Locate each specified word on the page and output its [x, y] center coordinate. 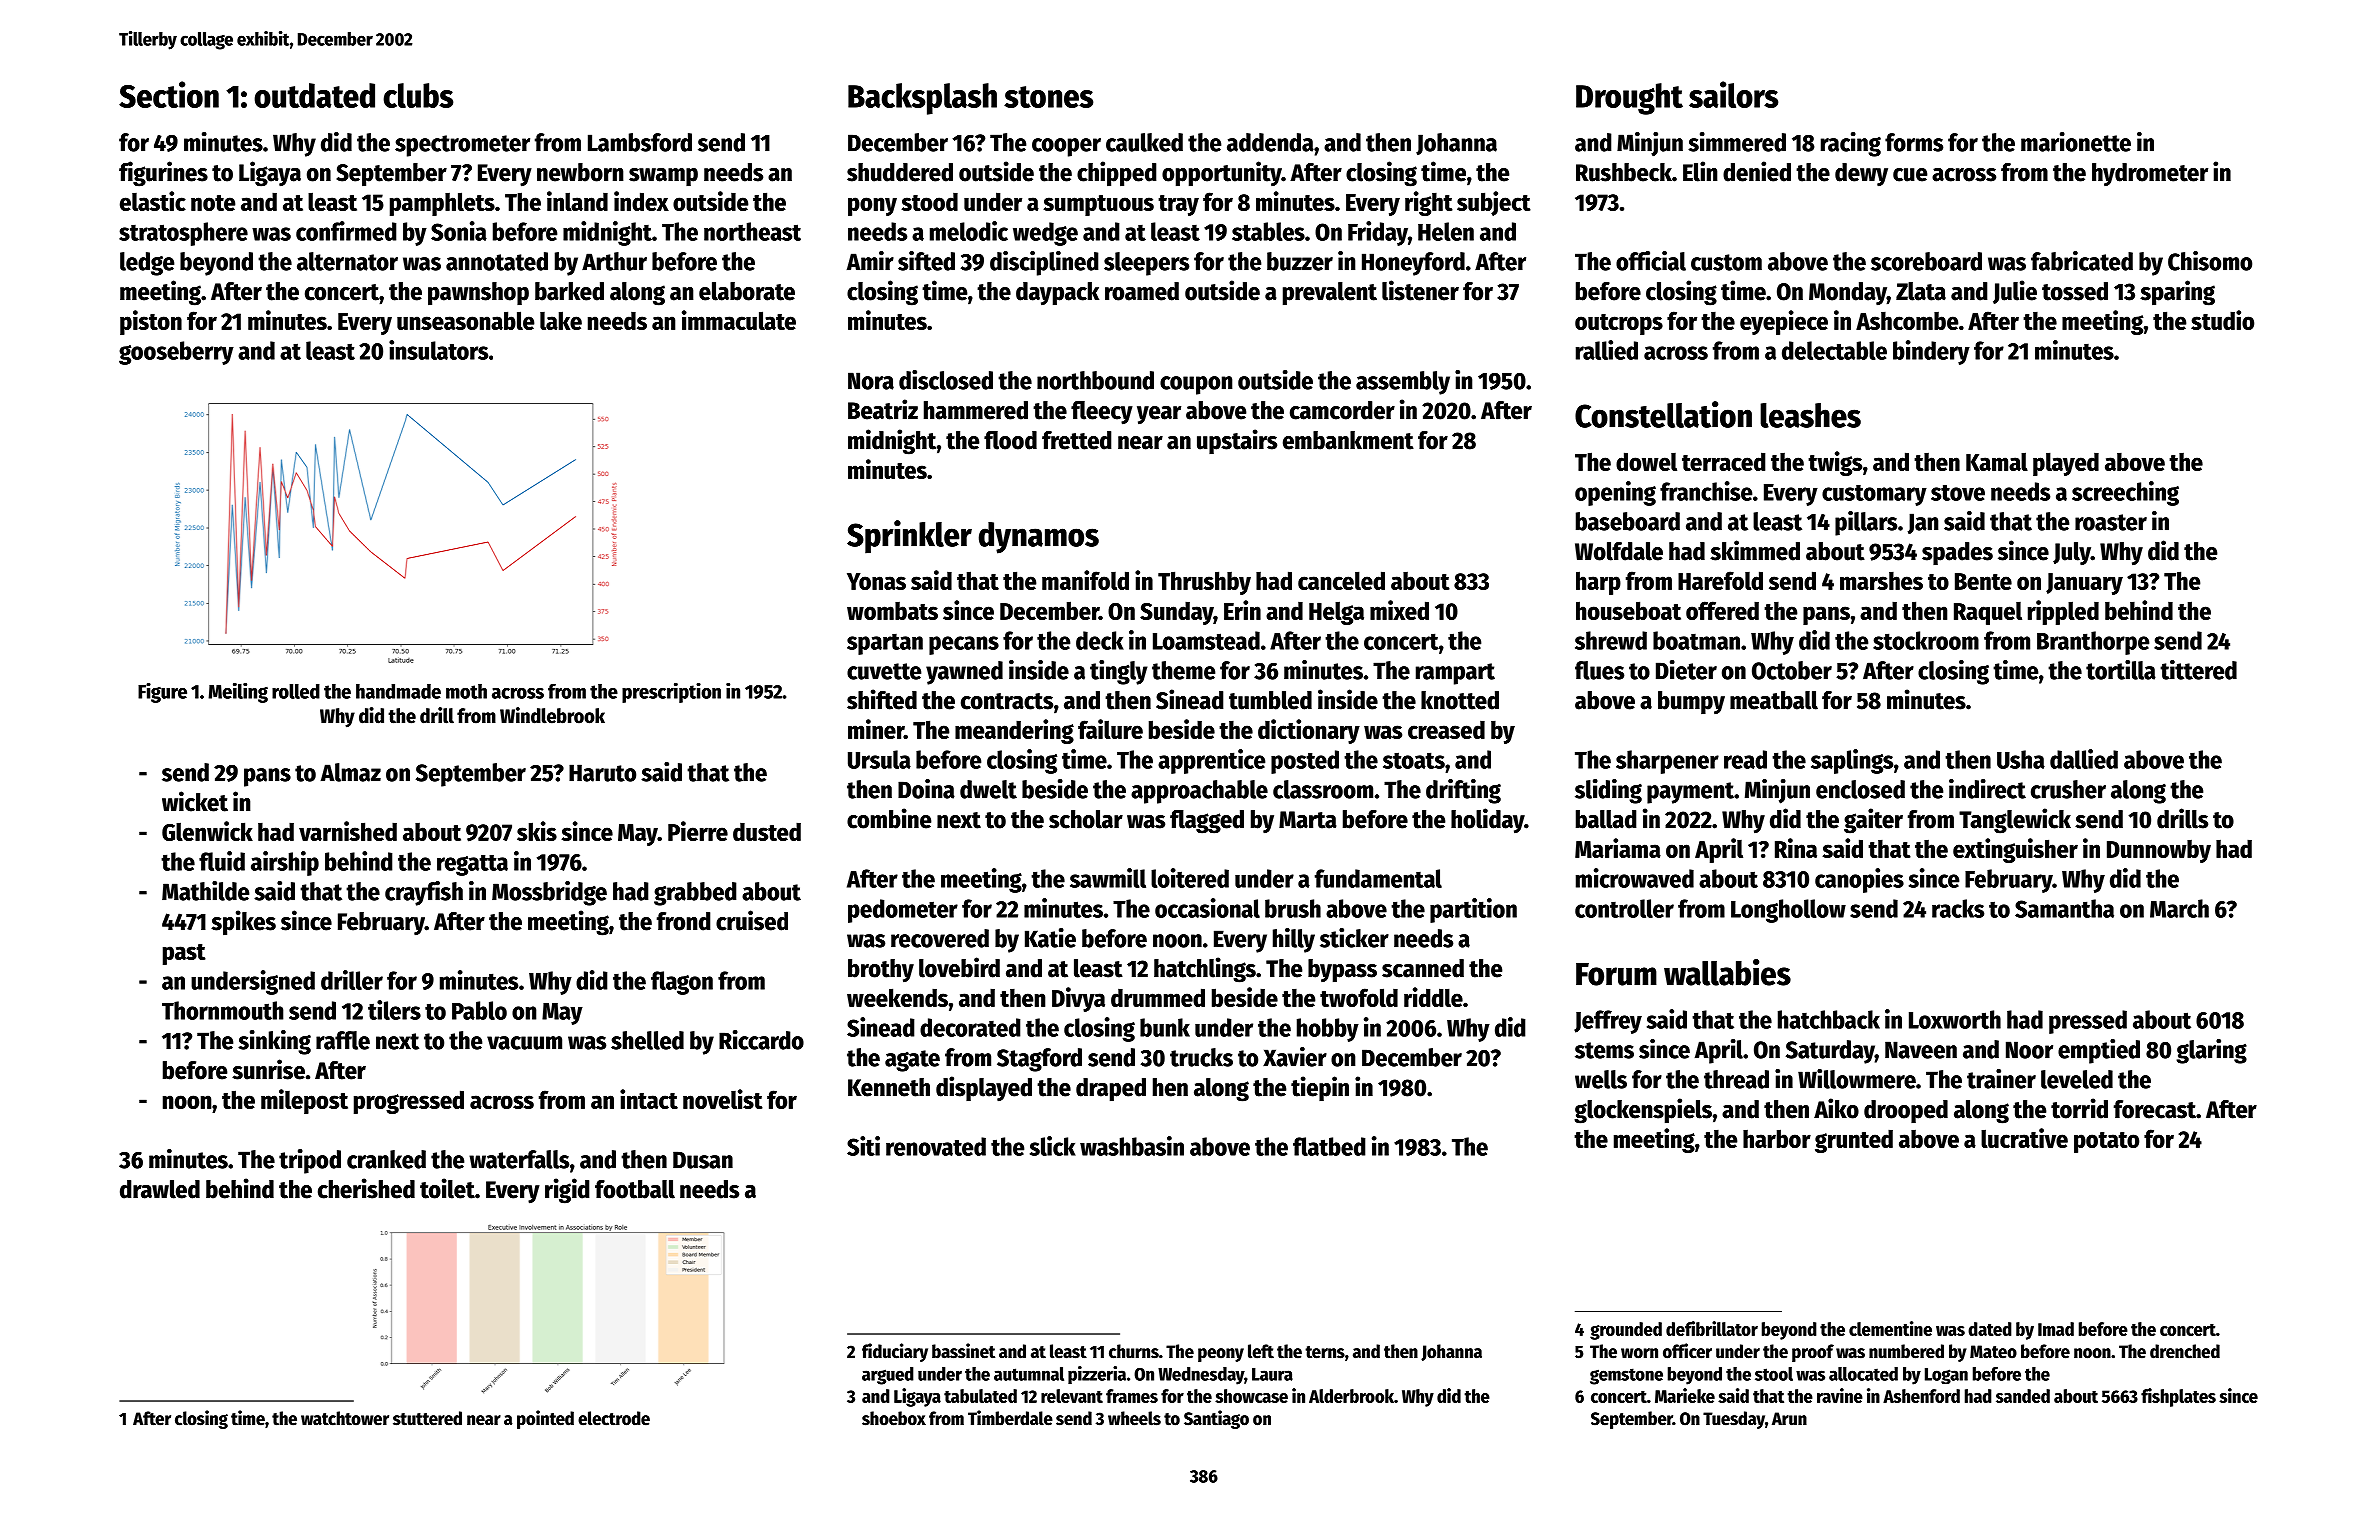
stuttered [427, 1418]
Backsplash [922, 99]
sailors [1733, 94]
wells [1601, 1079]
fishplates [2178, 1397]
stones [1048, 97]
